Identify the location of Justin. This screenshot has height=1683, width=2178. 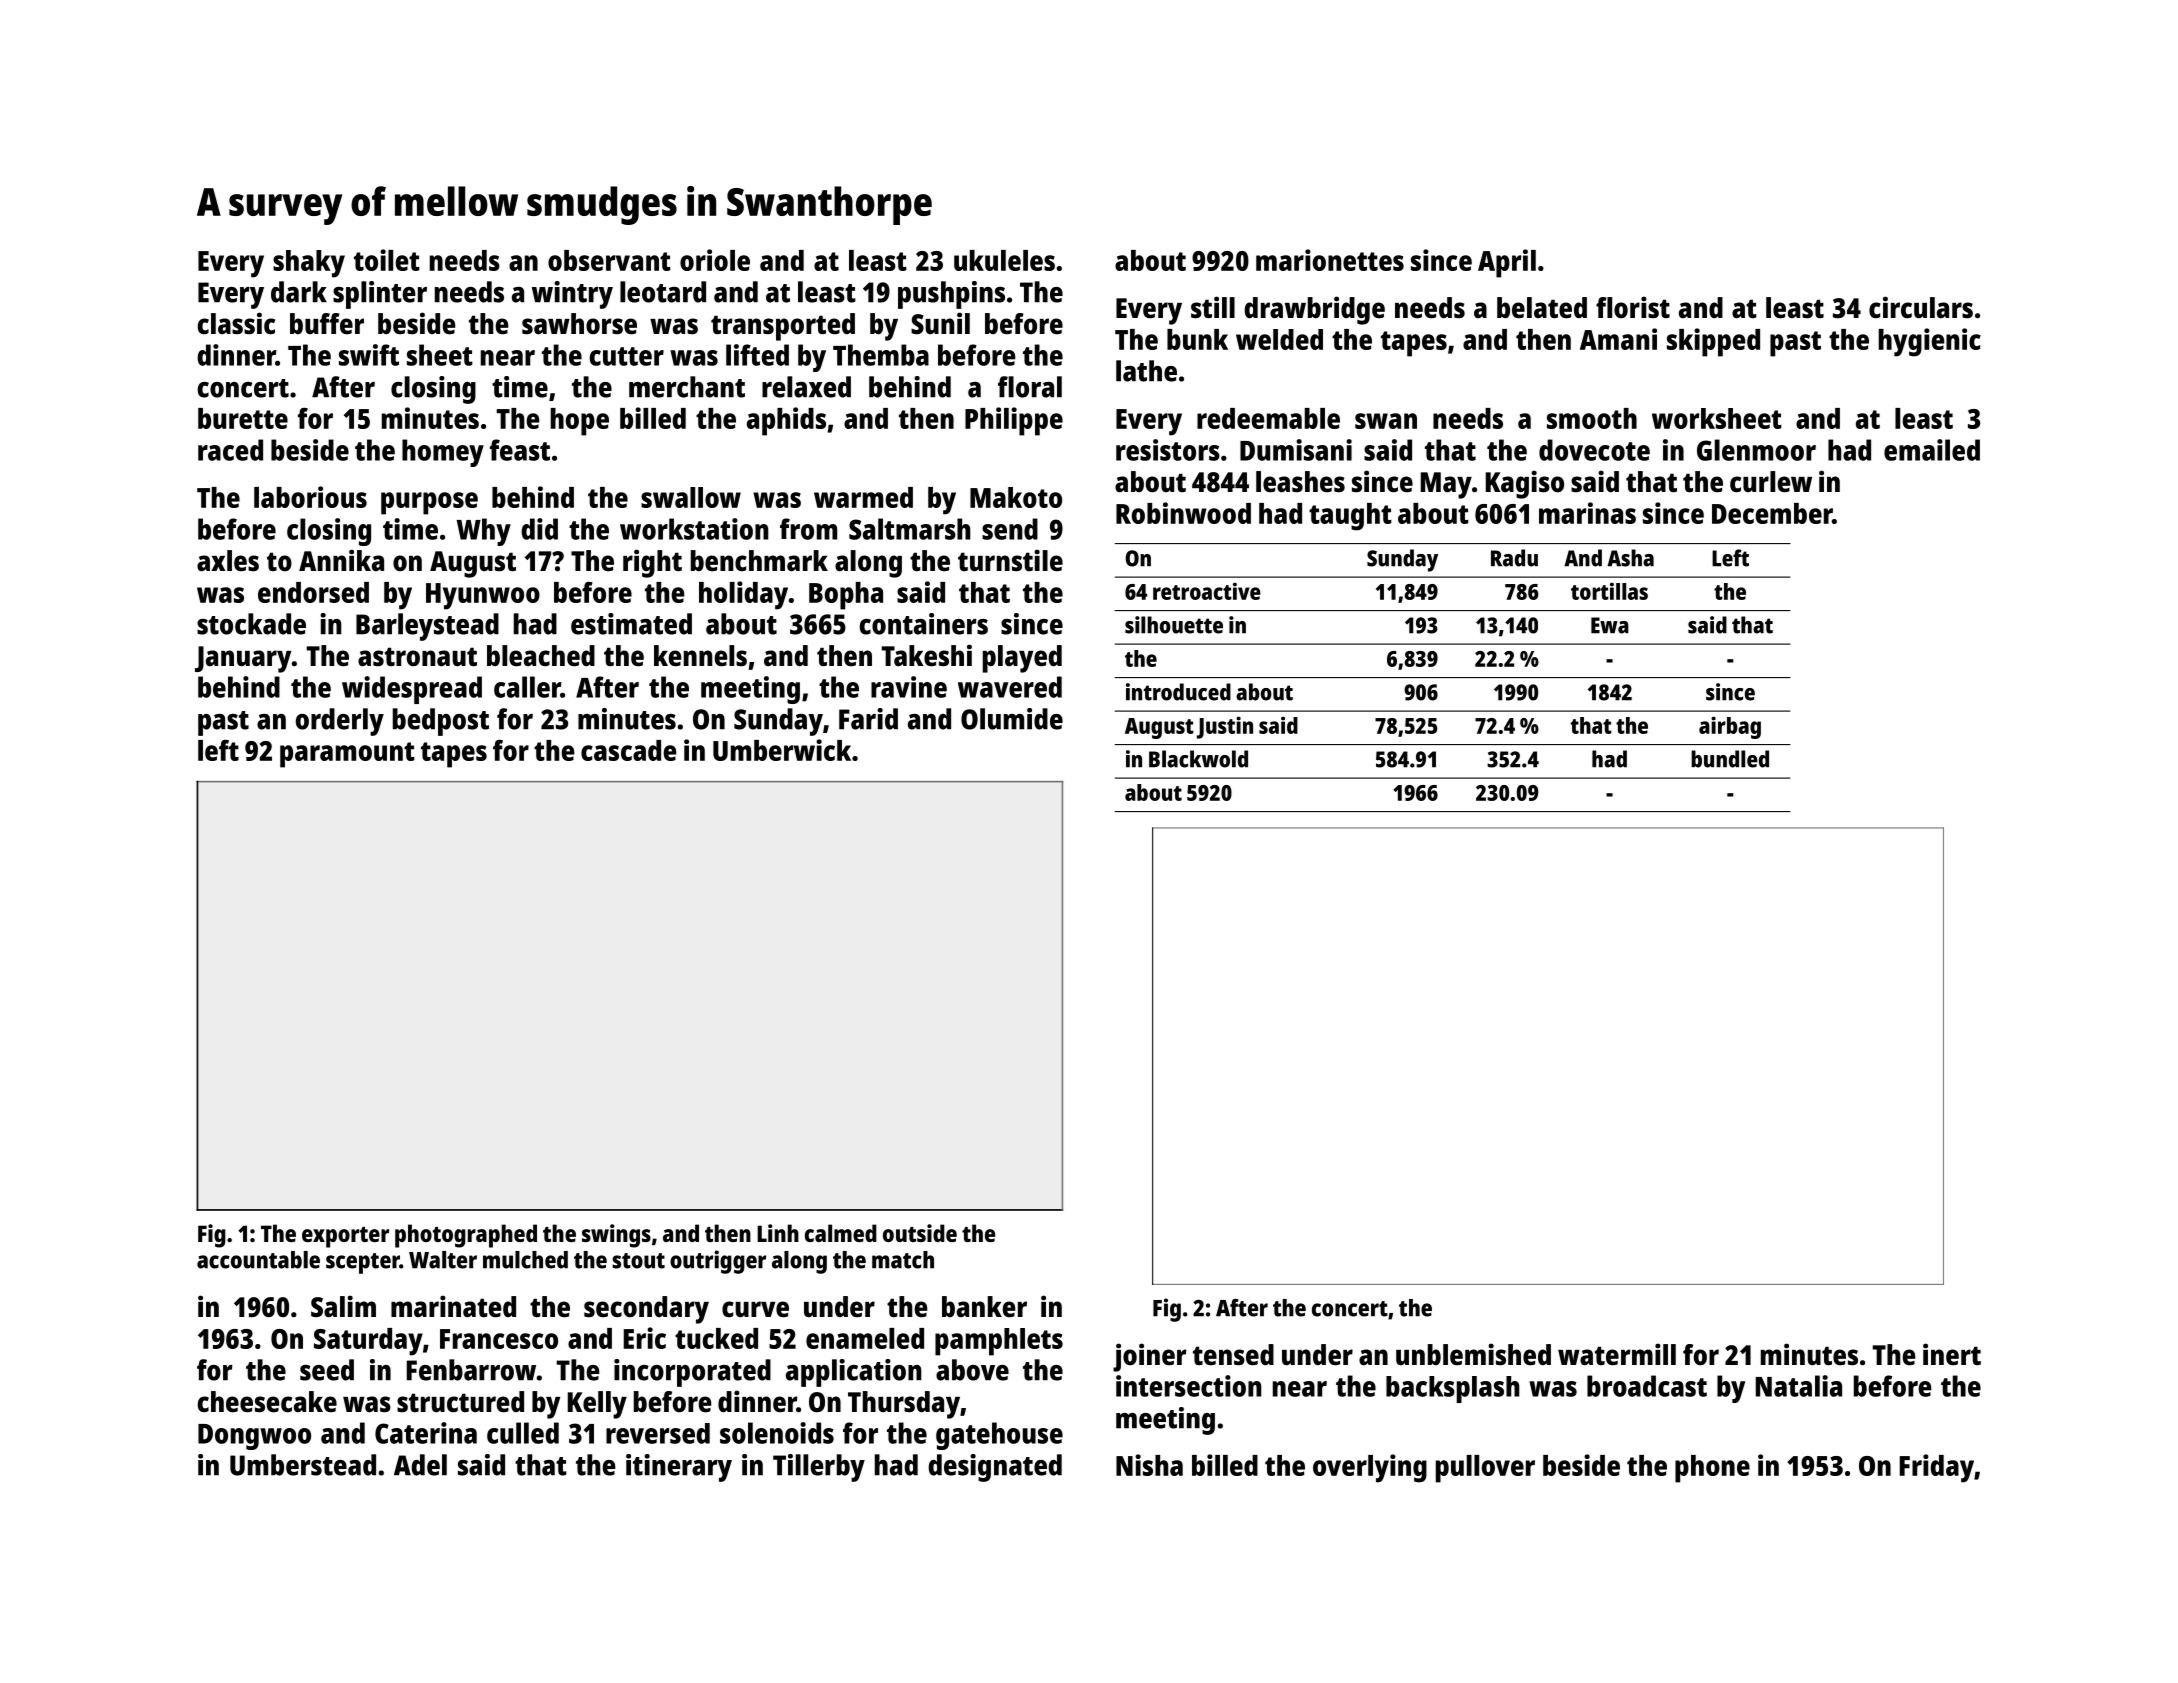
(1225, 727).
